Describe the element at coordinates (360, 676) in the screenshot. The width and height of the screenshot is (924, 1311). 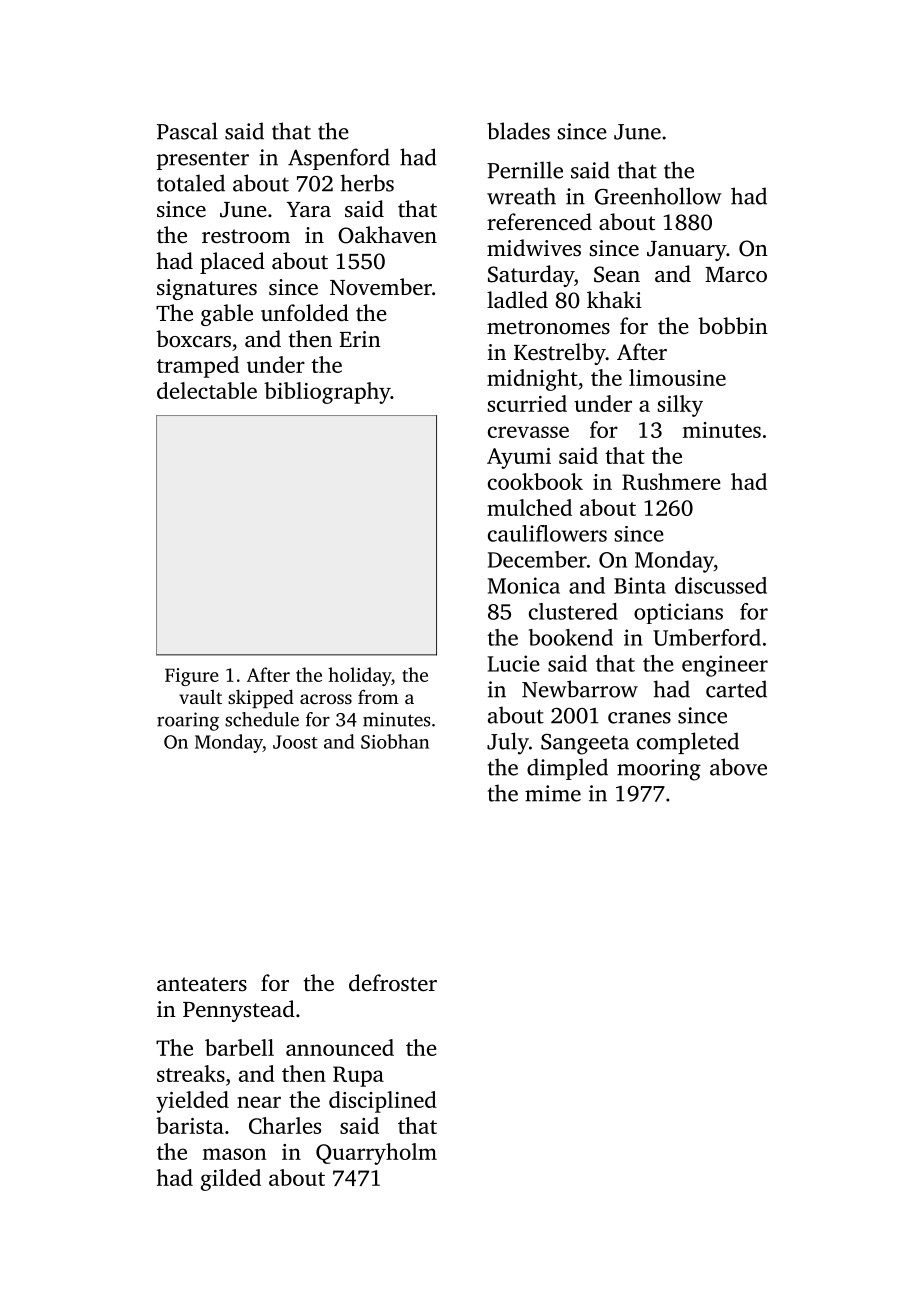
I see `holiday` at that location.
